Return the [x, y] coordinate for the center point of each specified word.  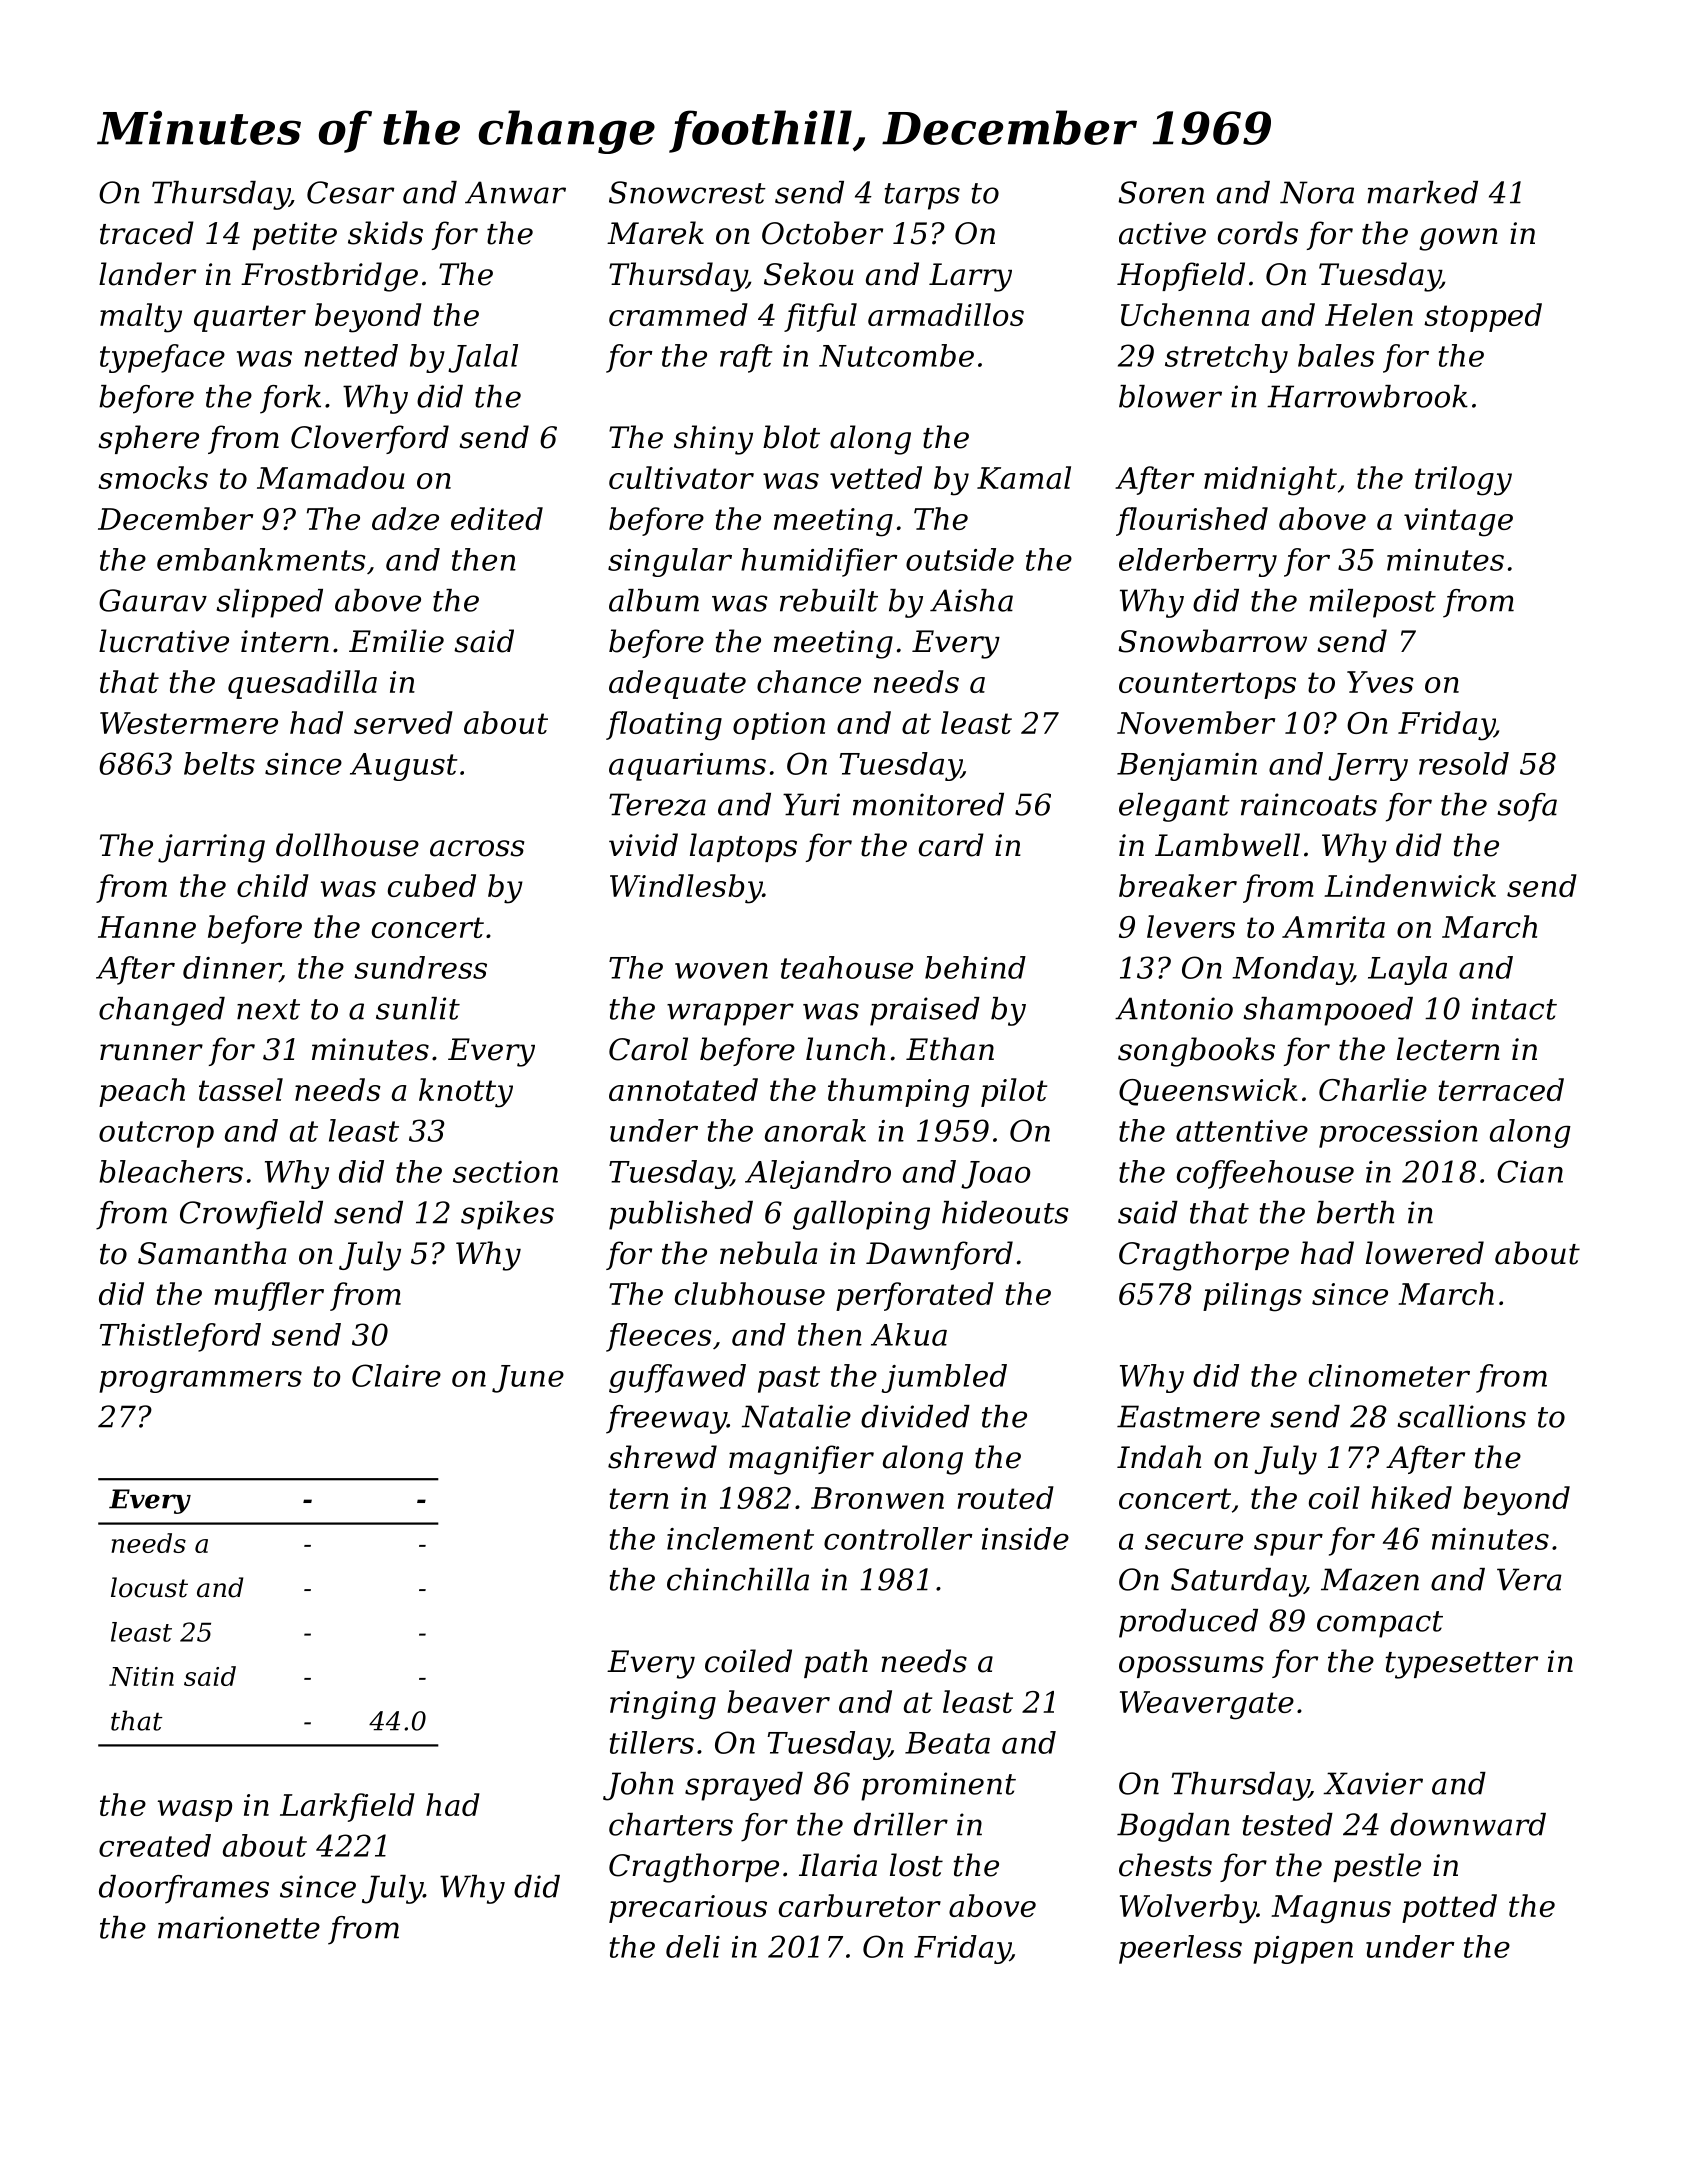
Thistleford [180, 1337]
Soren [1161, 192]
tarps [922, 196]
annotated [683, 1089]
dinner [231, 968]
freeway [666, 1419]
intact [1514, 1008]
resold [1464, 763]
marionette [239, 1927]
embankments [261, 559]
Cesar [350, 192]
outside [960, 559]
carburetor [860, 1905]
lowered [1425, 1253]
